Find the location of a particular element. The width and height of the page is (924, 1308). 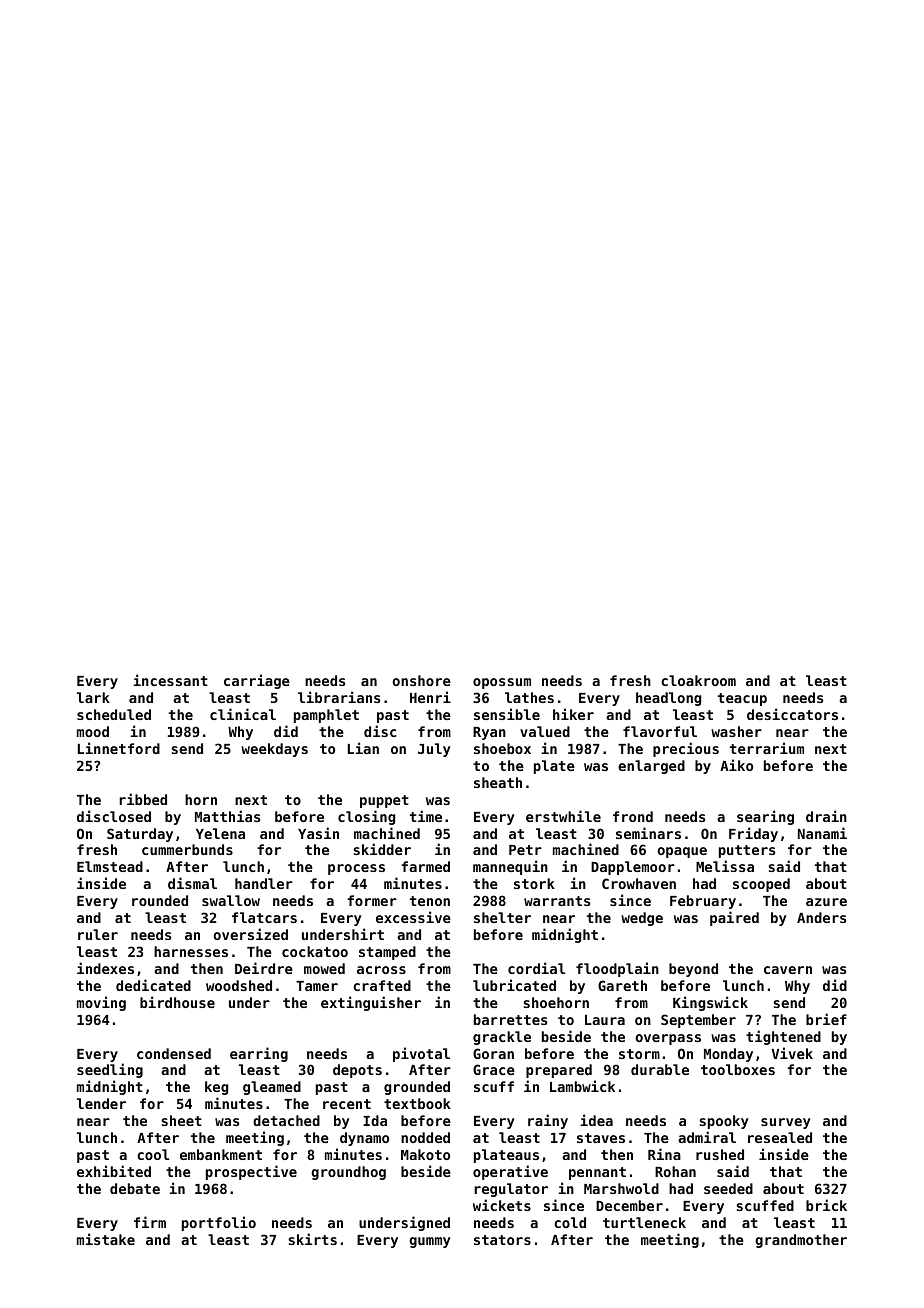

ruler is located at coordinates (98, 934).
